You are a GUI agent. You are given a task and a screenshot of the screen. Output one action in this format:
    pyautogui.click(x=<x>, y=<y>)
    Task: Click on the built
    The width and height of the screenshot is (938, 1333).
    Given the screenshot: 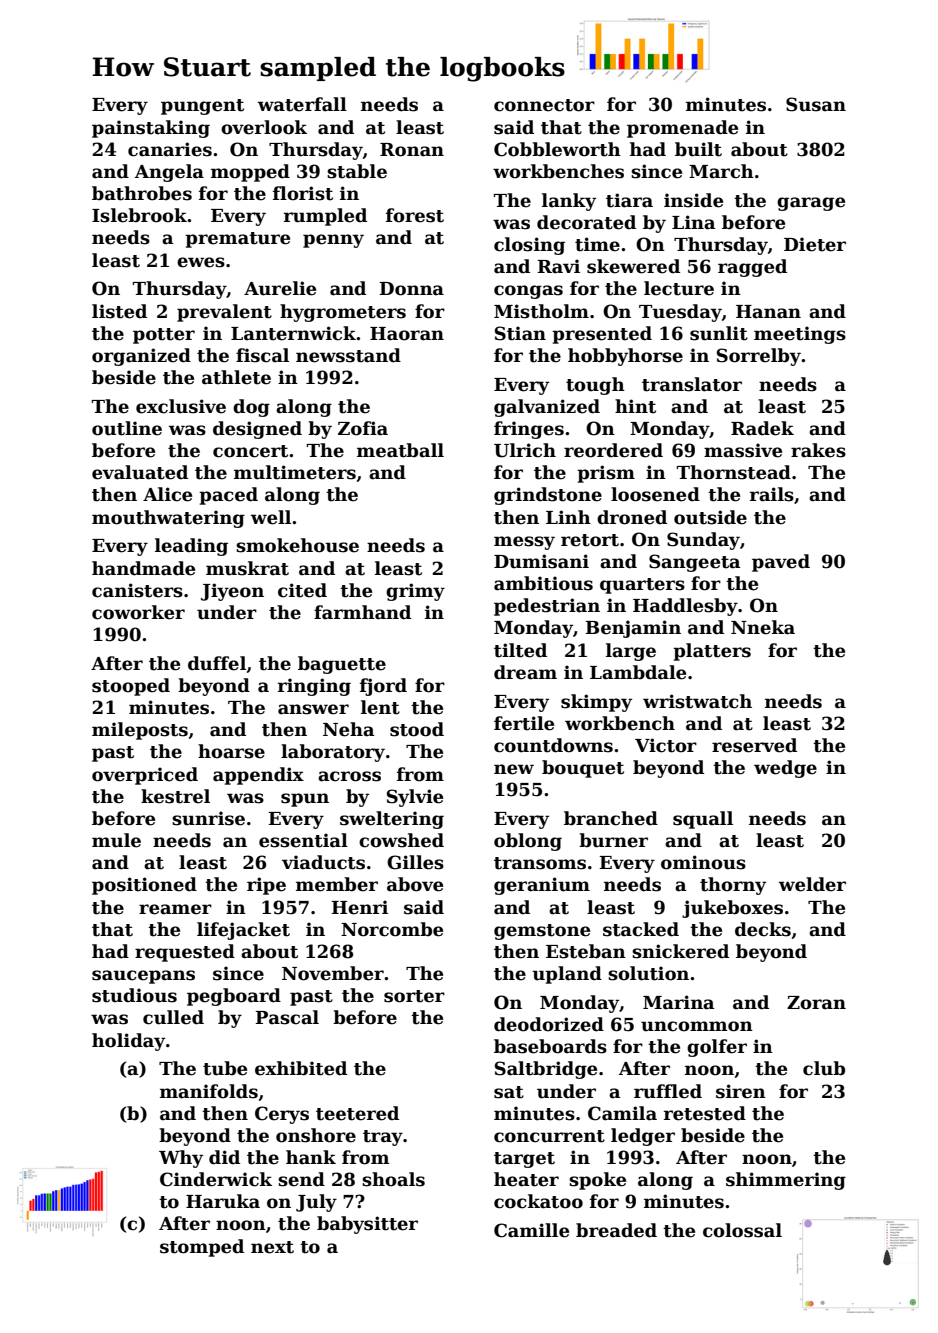 What is the action you would take?
    pyautogui.click(x=698, y=149)
